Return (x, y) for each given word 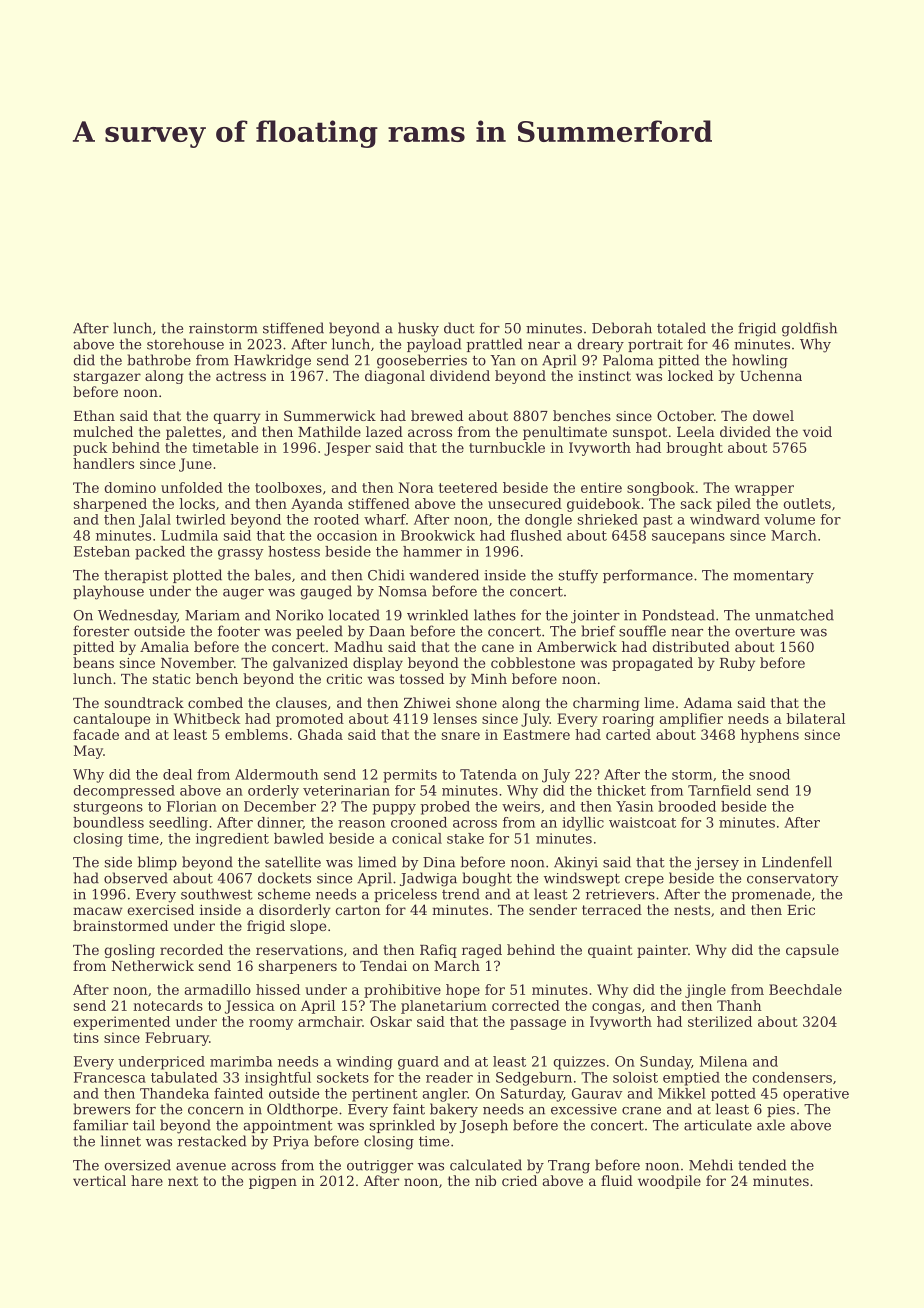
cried (519, 1180)
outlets (807, 503)
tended (762, 1165)
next (183, 1181)
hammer (432, 551)
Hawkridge (272, 361)
